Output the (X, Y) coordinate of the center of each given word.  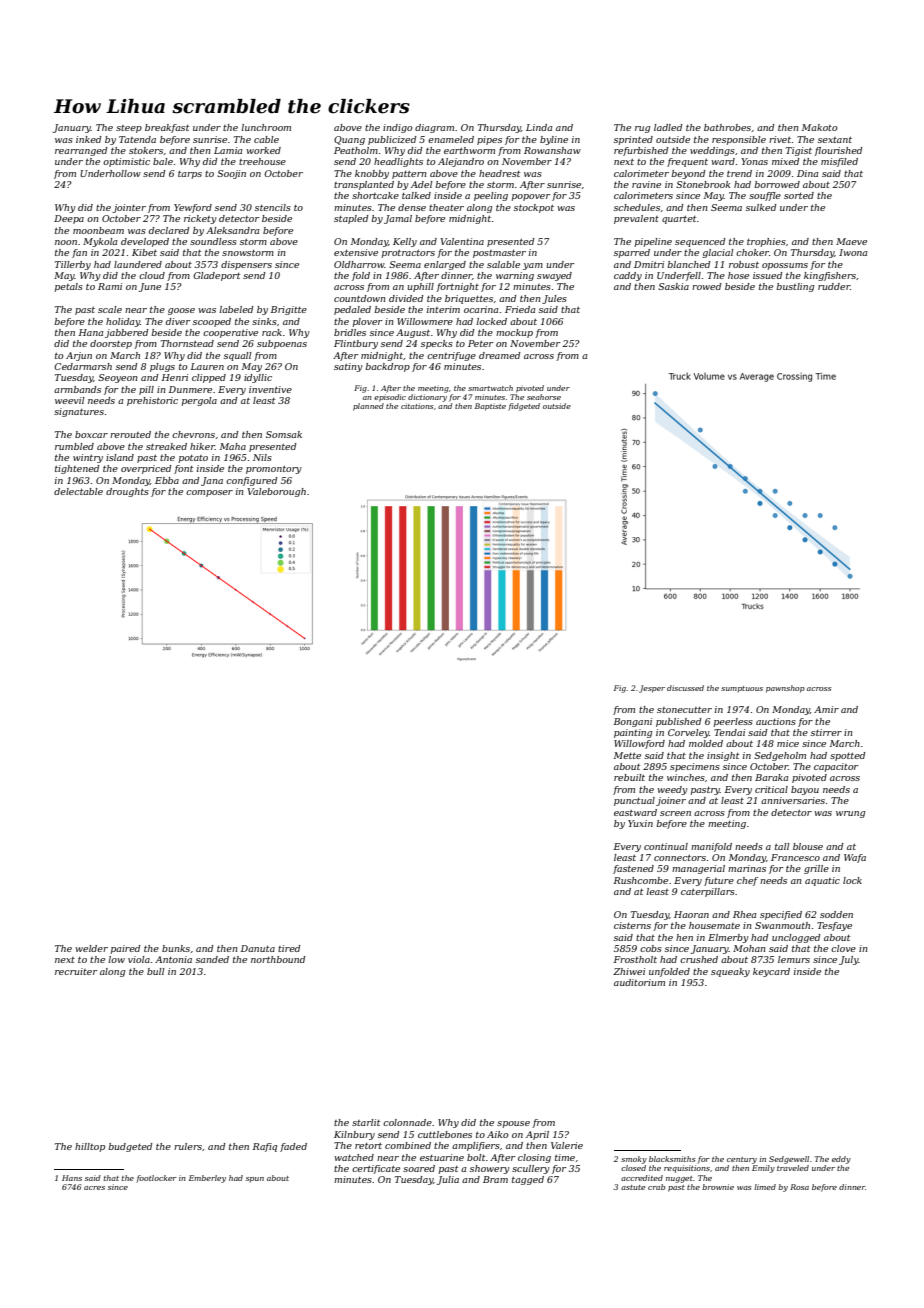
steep (129, 129)
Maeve (851, 241)
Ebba (167, 480)
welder (91, 948)
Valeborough (276, 492)
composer (209, 493)
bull (155, 971)
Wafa (855, 858)
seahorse (544, 397)
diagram (434, 128)
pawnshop (785, 689)
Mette (627, 755)
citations (417, 406)
